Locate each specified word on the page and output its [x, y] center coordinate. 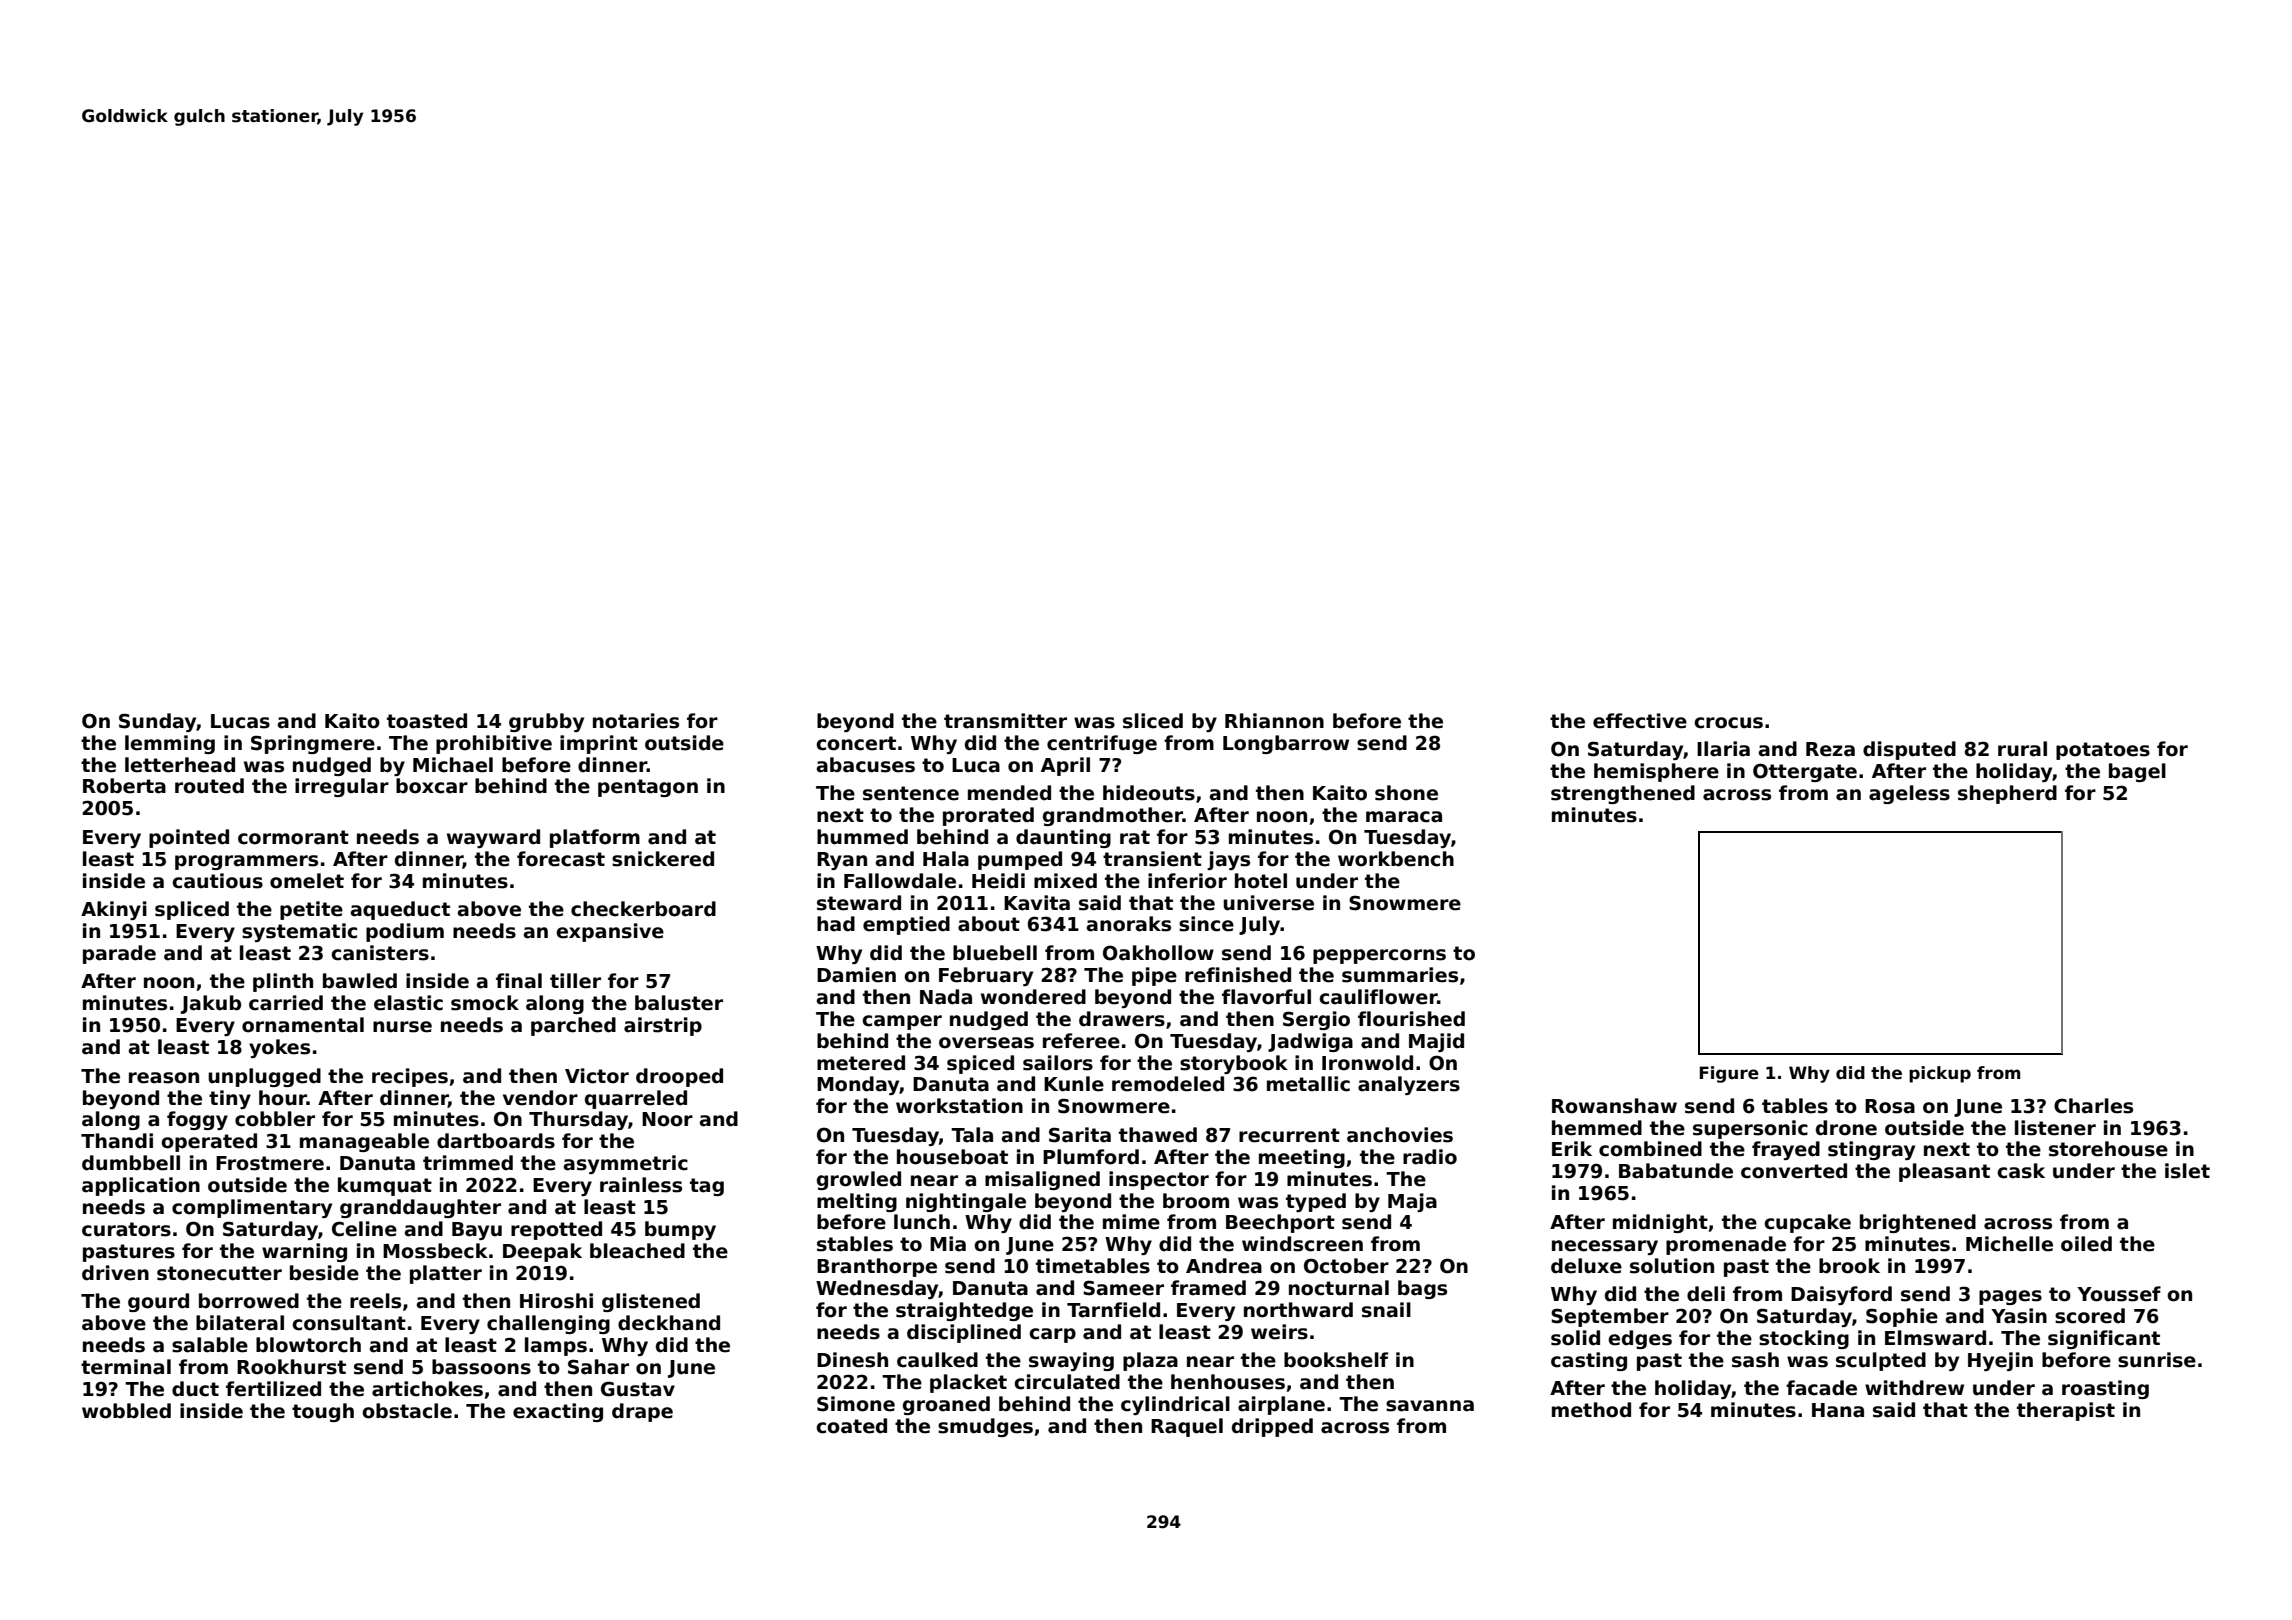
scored [2090, 1316]
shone [1406, 793]
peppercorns [1379, 956]
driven [115, 1273]
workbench [1396, 859]
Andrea [1224, 1266]
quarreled [636, 1099]
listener [2055, 1128]
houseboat [952, 1157]
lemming [170, 744]
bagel [2137, 772]
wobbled [126, 1411]
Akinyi [114, 910]
